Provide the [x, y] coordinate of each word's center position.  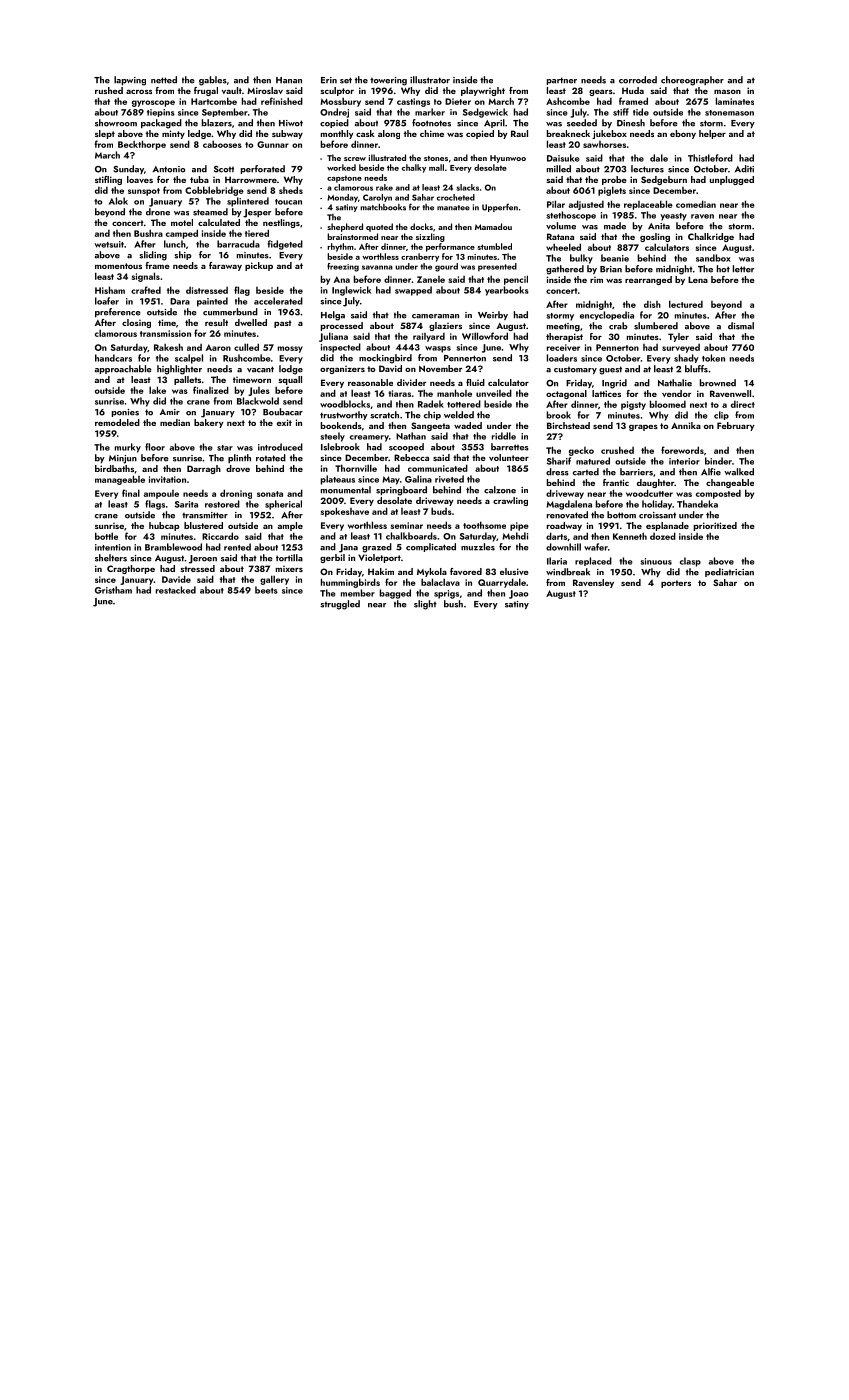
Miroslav [265, 90]
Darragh [204, 469]
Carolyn [377, 198]
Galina [418, 479]
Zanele [431, 279]
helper [712, 134]
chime [432, 133]
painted [212, 302]
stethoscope [571, 216]
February [735, 426]
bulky [581, 259]
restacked [176, 590]
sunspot [144, 192]
